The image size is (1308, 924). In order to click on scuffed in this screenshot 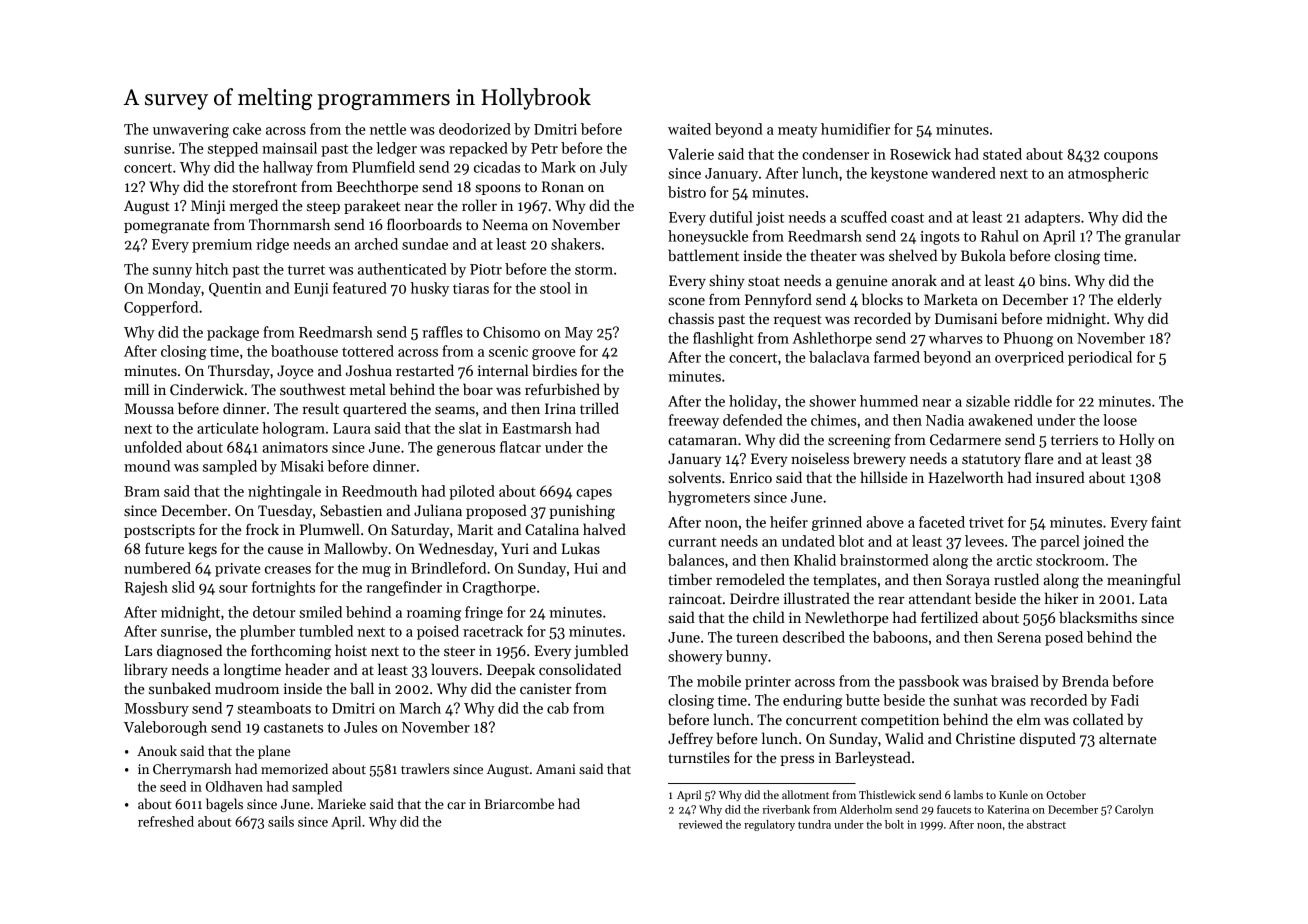, I will do `click(864, 217)`.
